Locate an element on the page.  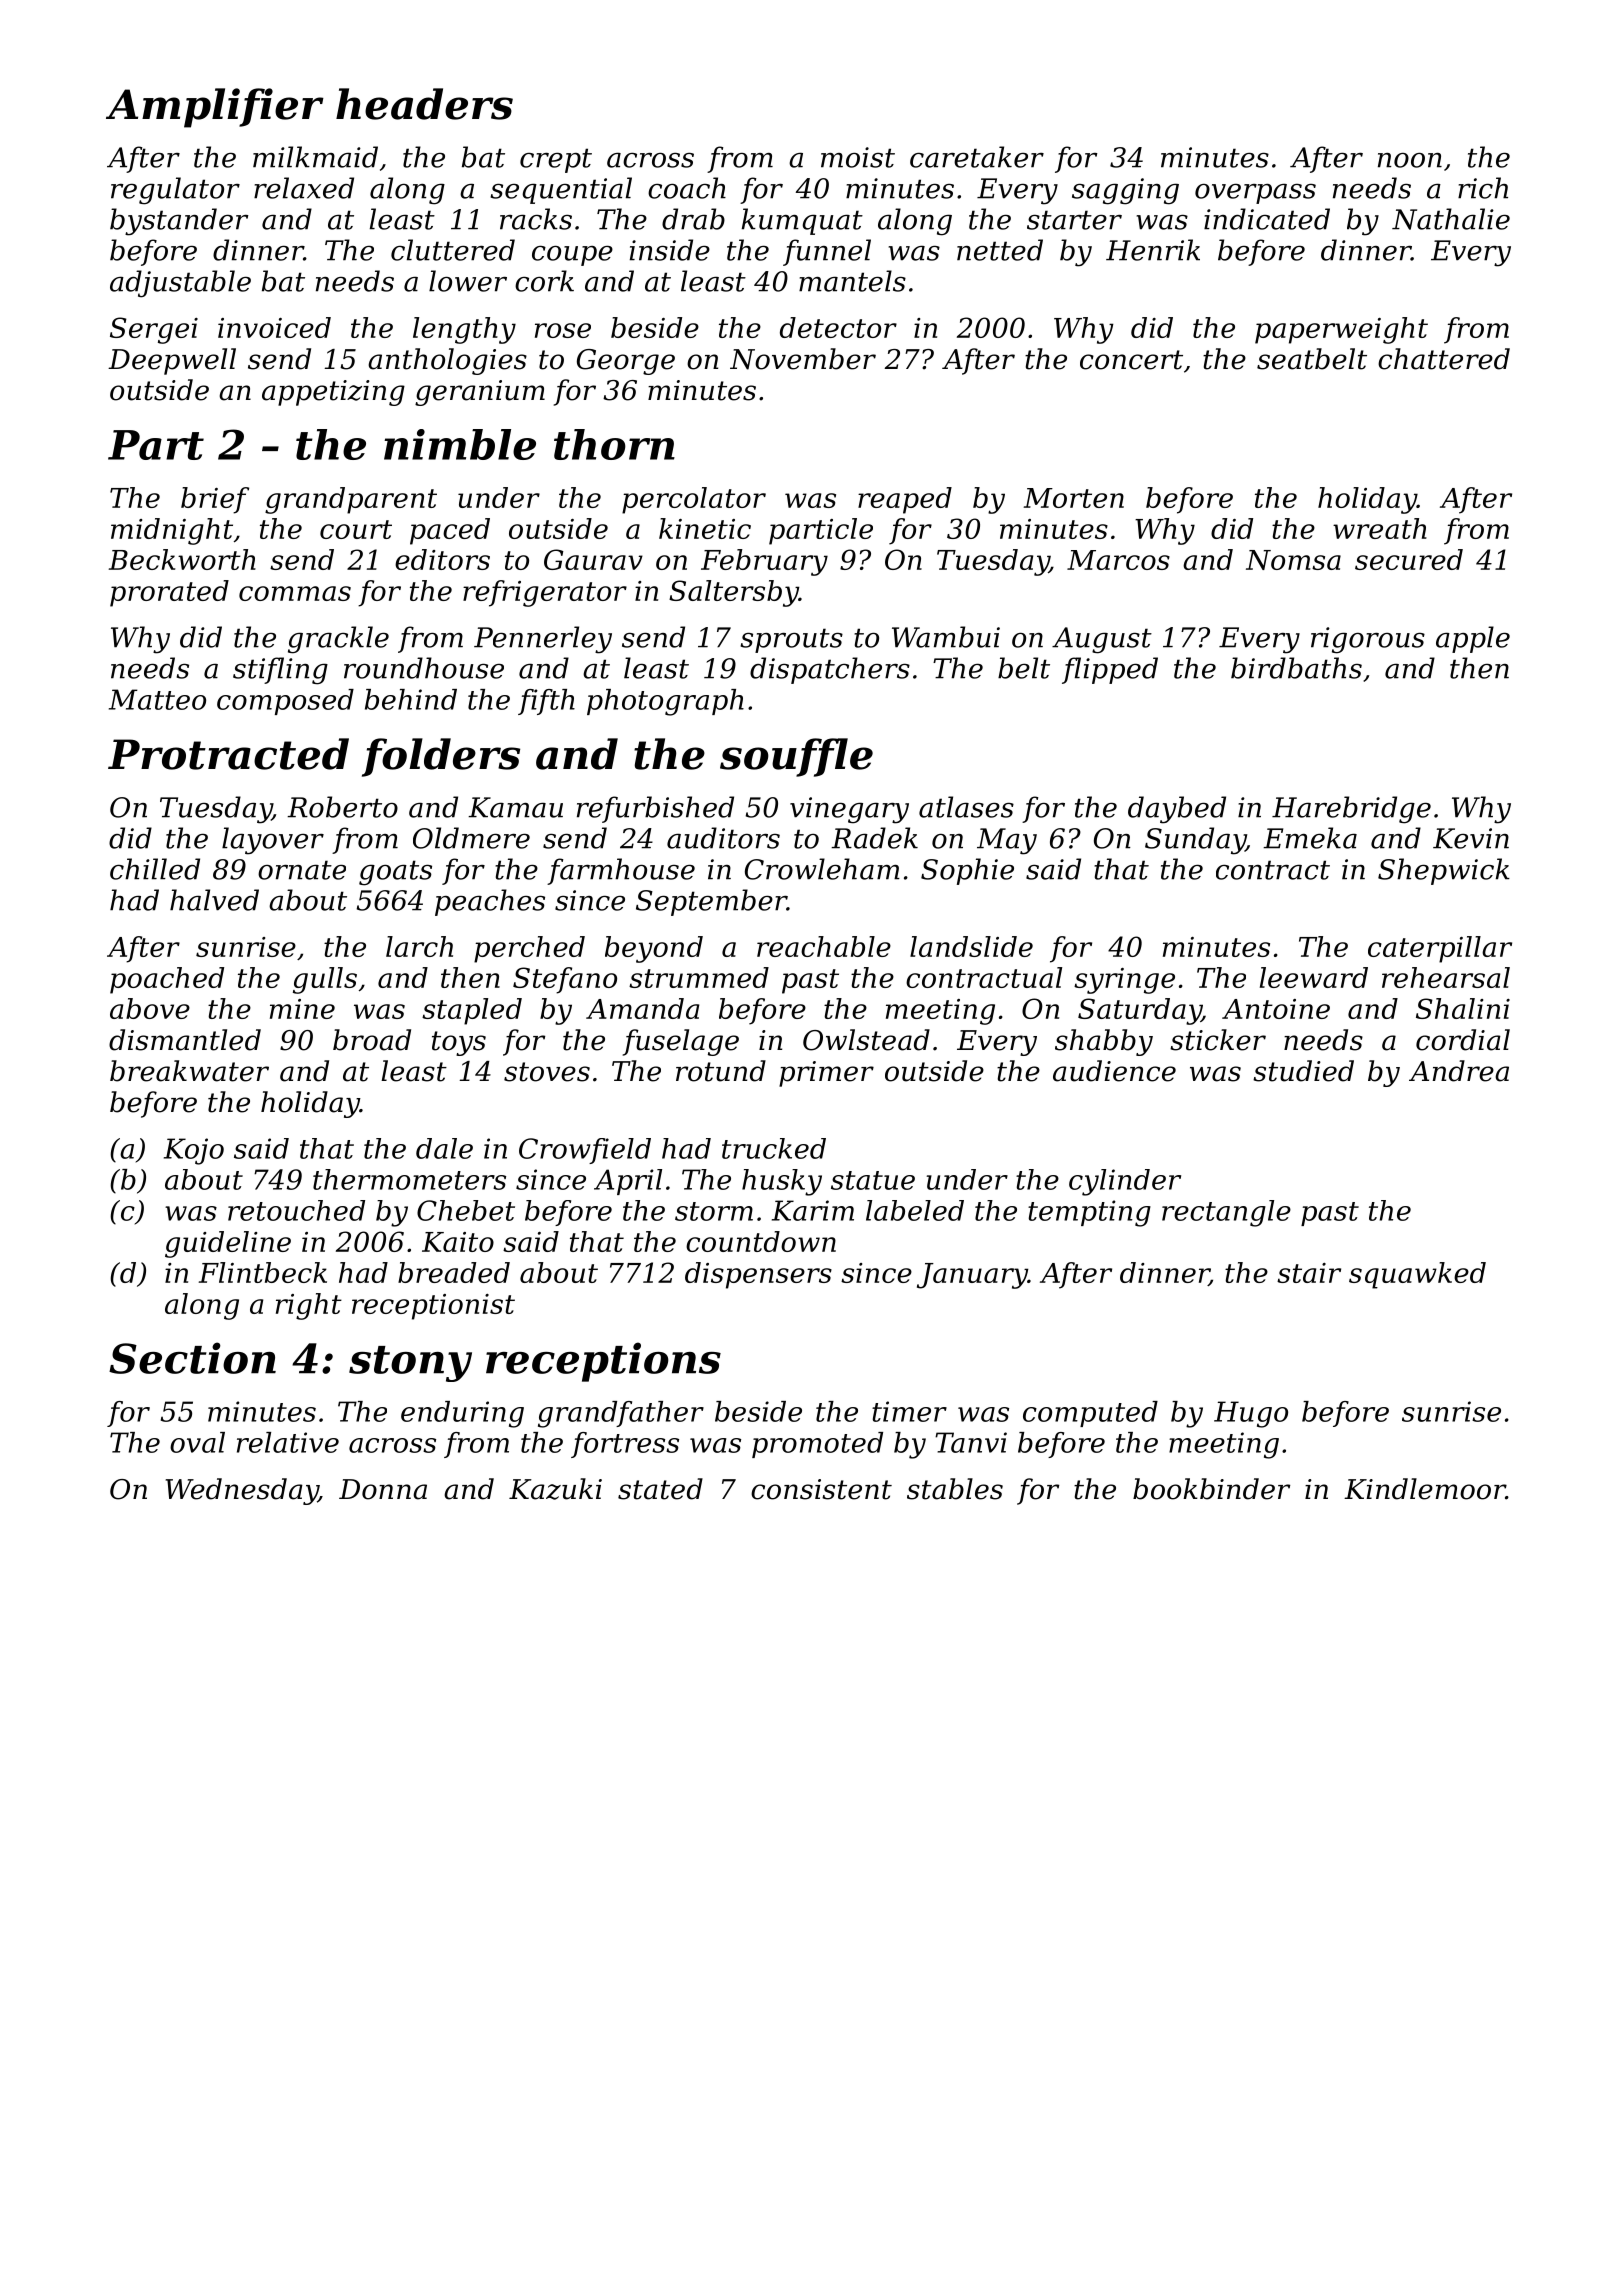
prorated is located at coordinates (169, 593).
